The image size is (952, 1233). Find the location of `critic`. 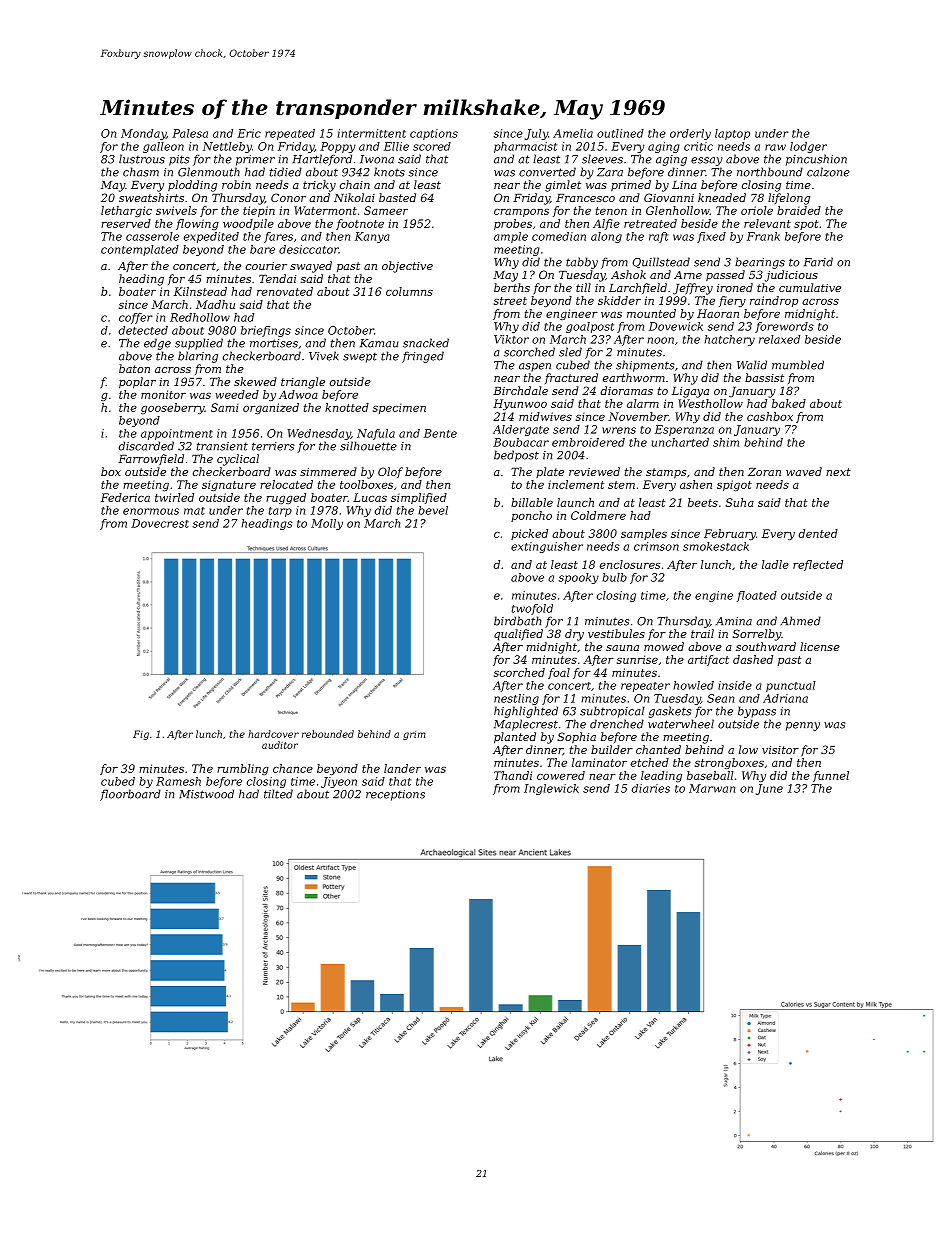

critic is located at coordinates (698, 146).
